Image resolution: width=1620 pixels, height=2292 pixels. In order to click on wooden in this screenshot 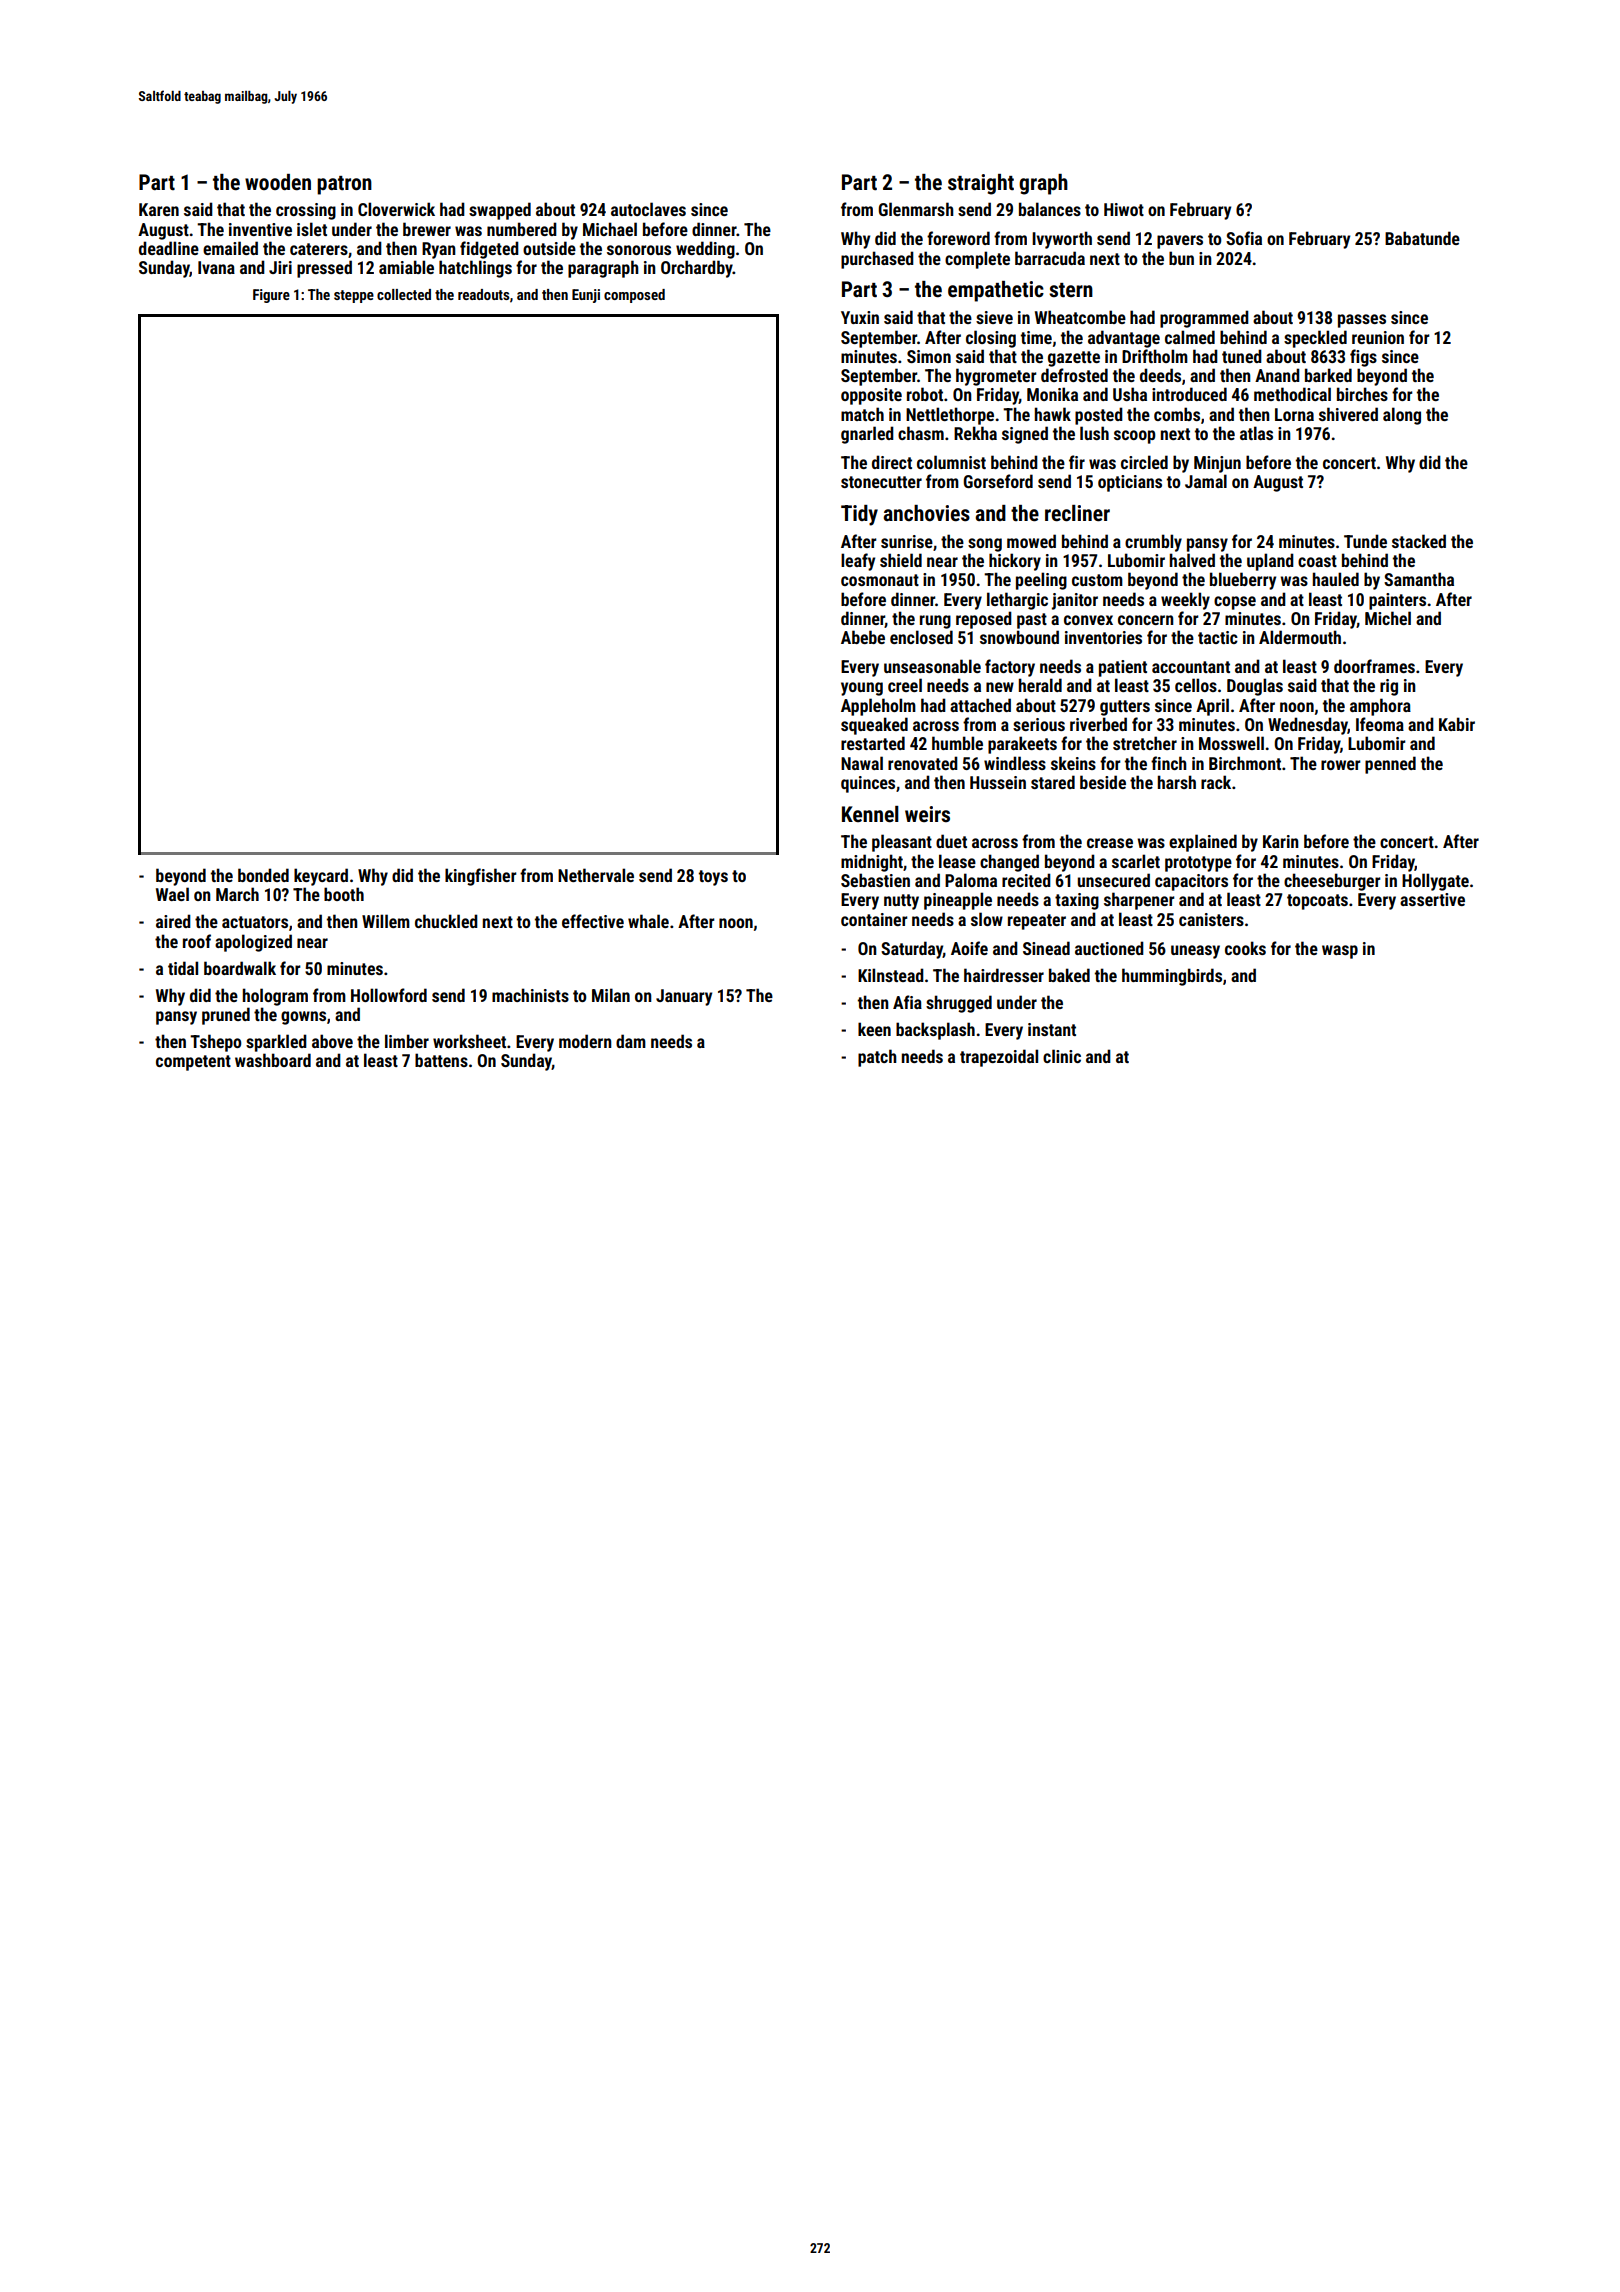, I will do `click(278, 182)`.
